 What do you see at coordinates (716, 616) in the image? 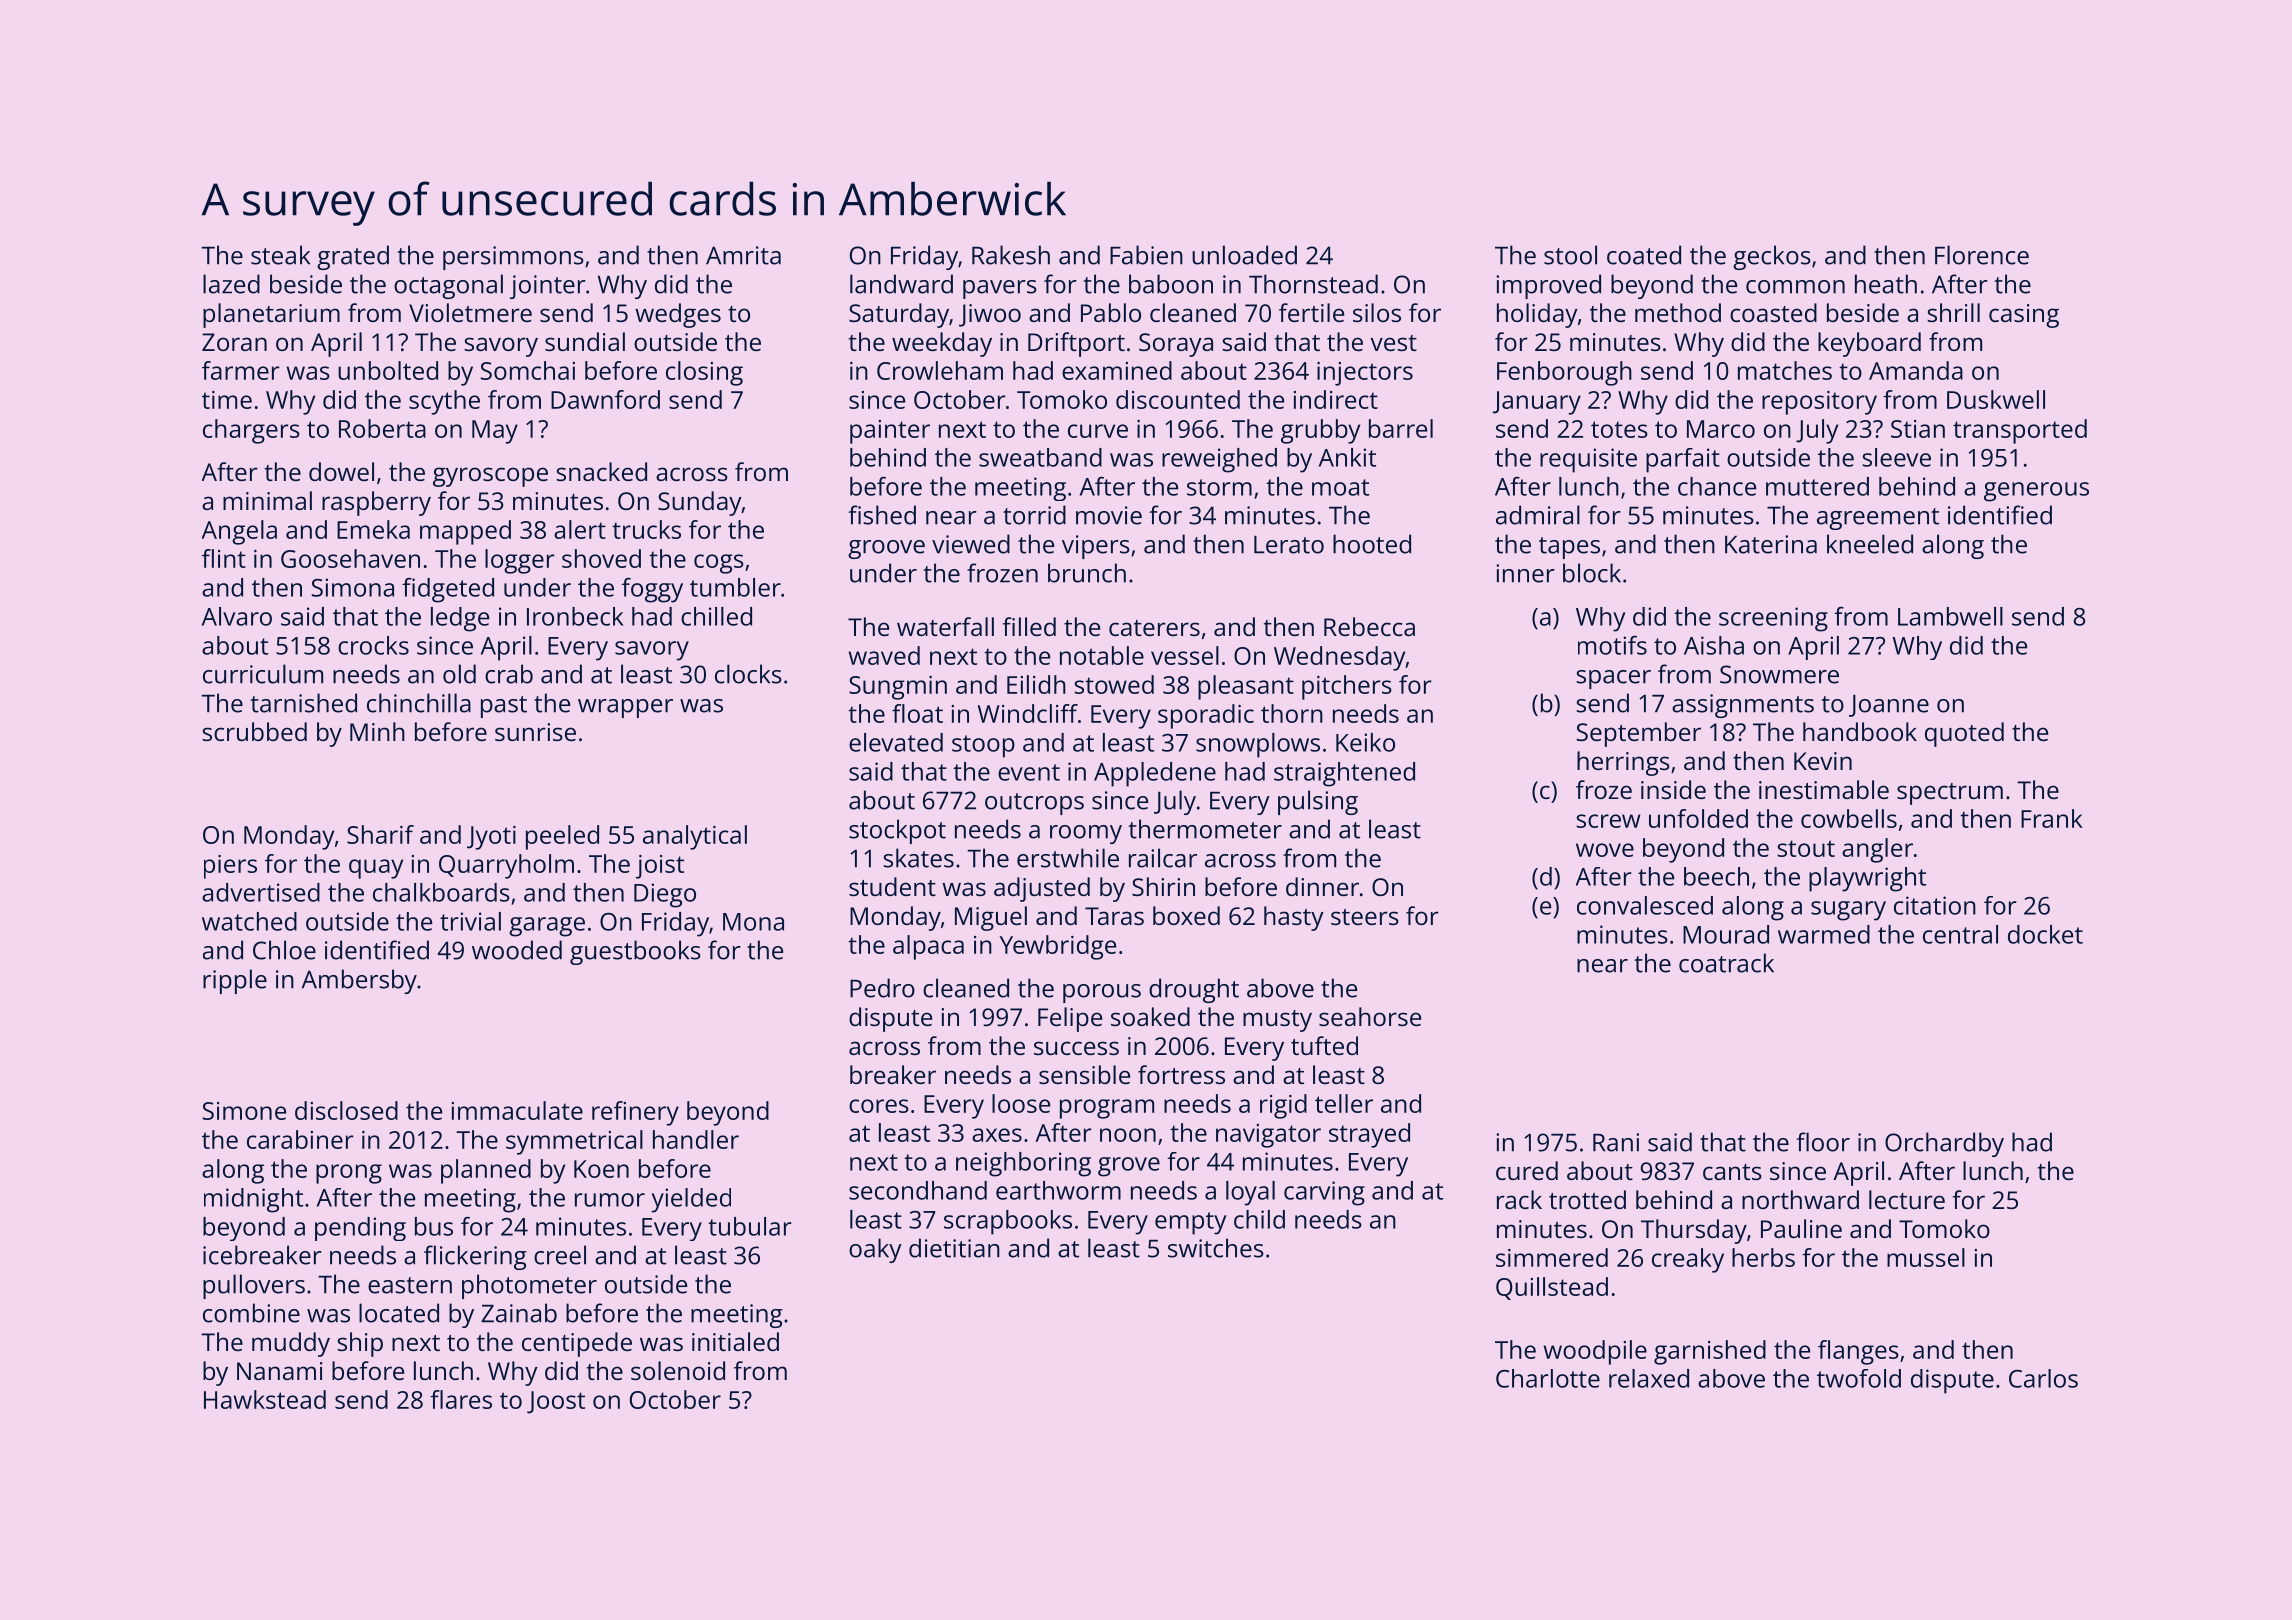
I see `chilled` at bounding box center [716, 616].
